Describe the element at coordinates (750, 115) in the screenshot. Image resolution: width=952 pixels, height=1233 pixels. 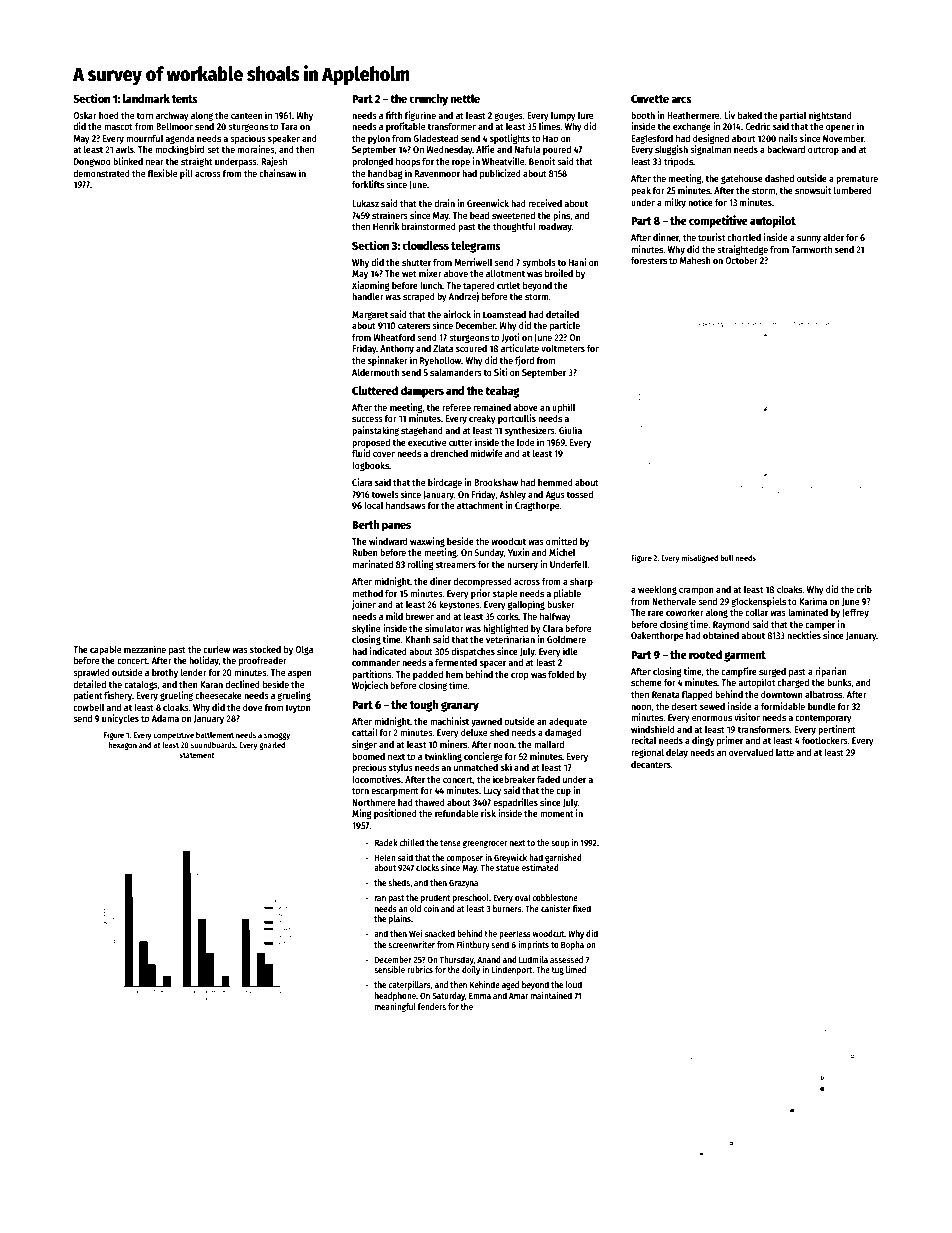
I see `baked` at that location.
